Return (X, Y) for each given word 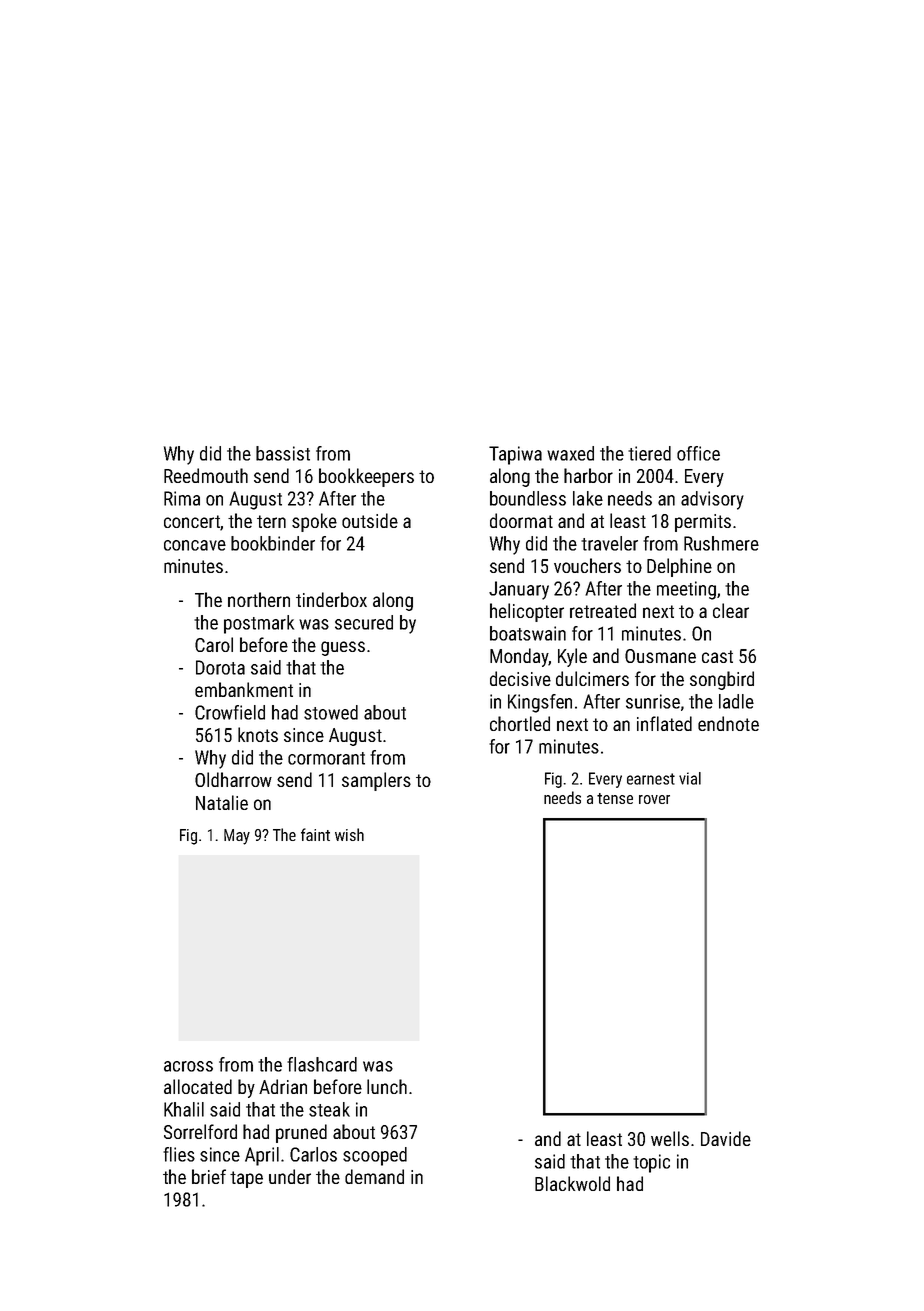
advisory (712, 500)
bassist (283, 453)
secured (364, 622)
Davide (726, 1138)
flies (179, 1154)
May (237, 837)
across (188, 1066)
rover (654, 799)
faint (315, 834)
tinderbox (331, 599)
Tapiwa (515, 455)
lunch (387, 1086)
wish (349, 834)
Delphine (679, 567)
